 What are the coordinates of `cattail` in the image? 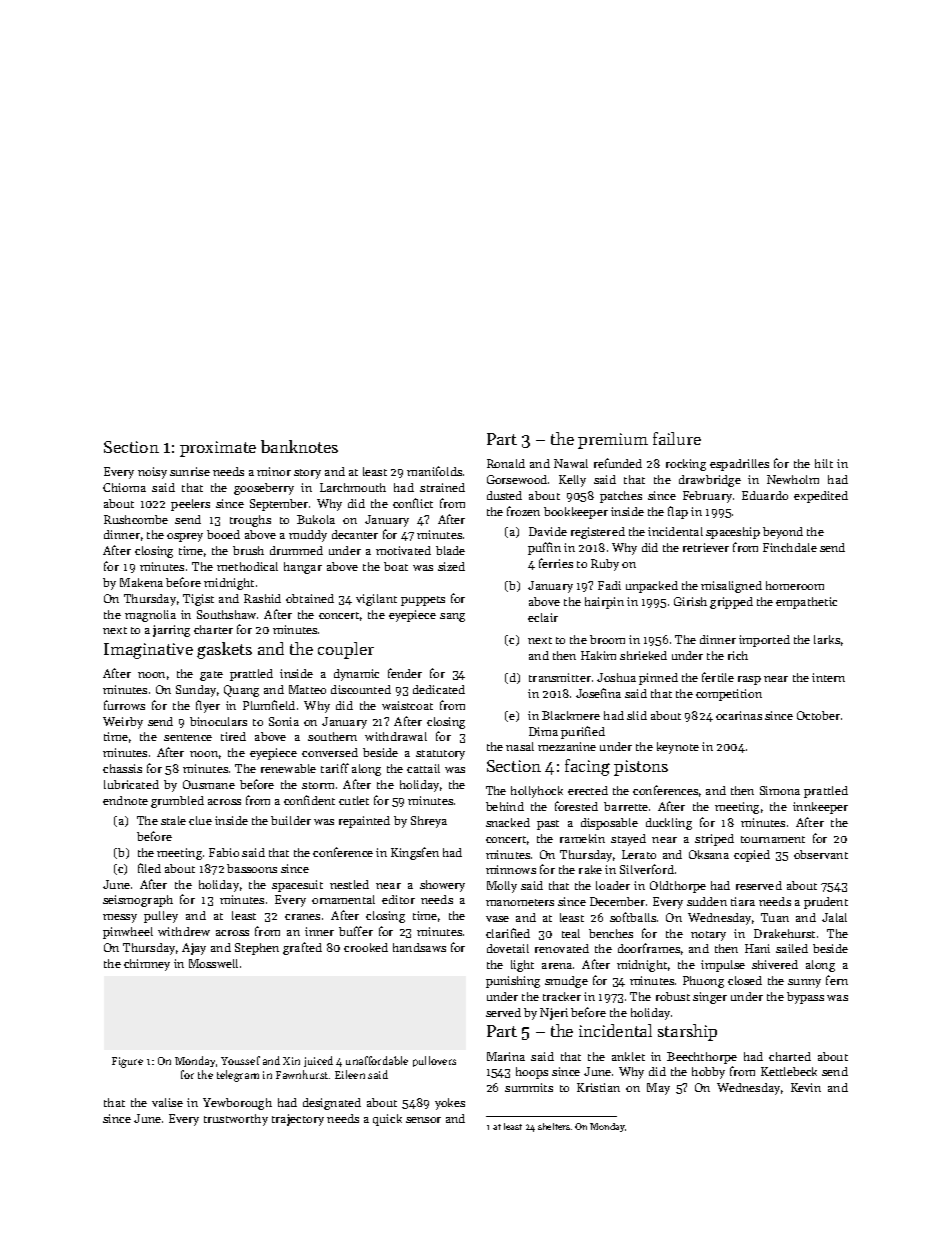 It's located at (423, 768).
